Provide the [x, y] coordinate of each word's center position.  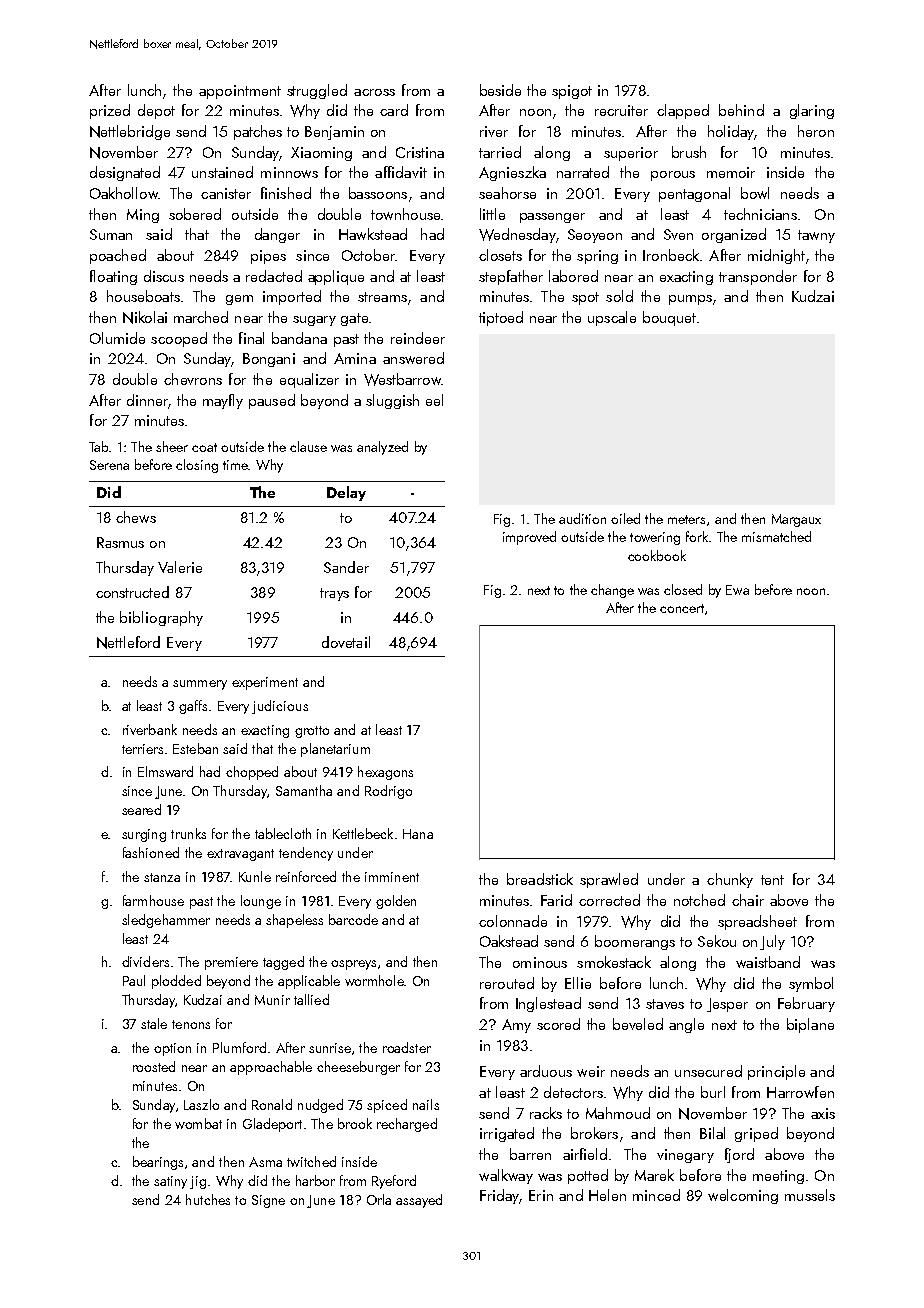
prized [110, 111]
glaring [812, 111]
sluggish [392, 401]
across [374, 92]
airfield [585, 1154]
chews [136, 517]
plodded [176, 982]
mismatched [776, 536]
